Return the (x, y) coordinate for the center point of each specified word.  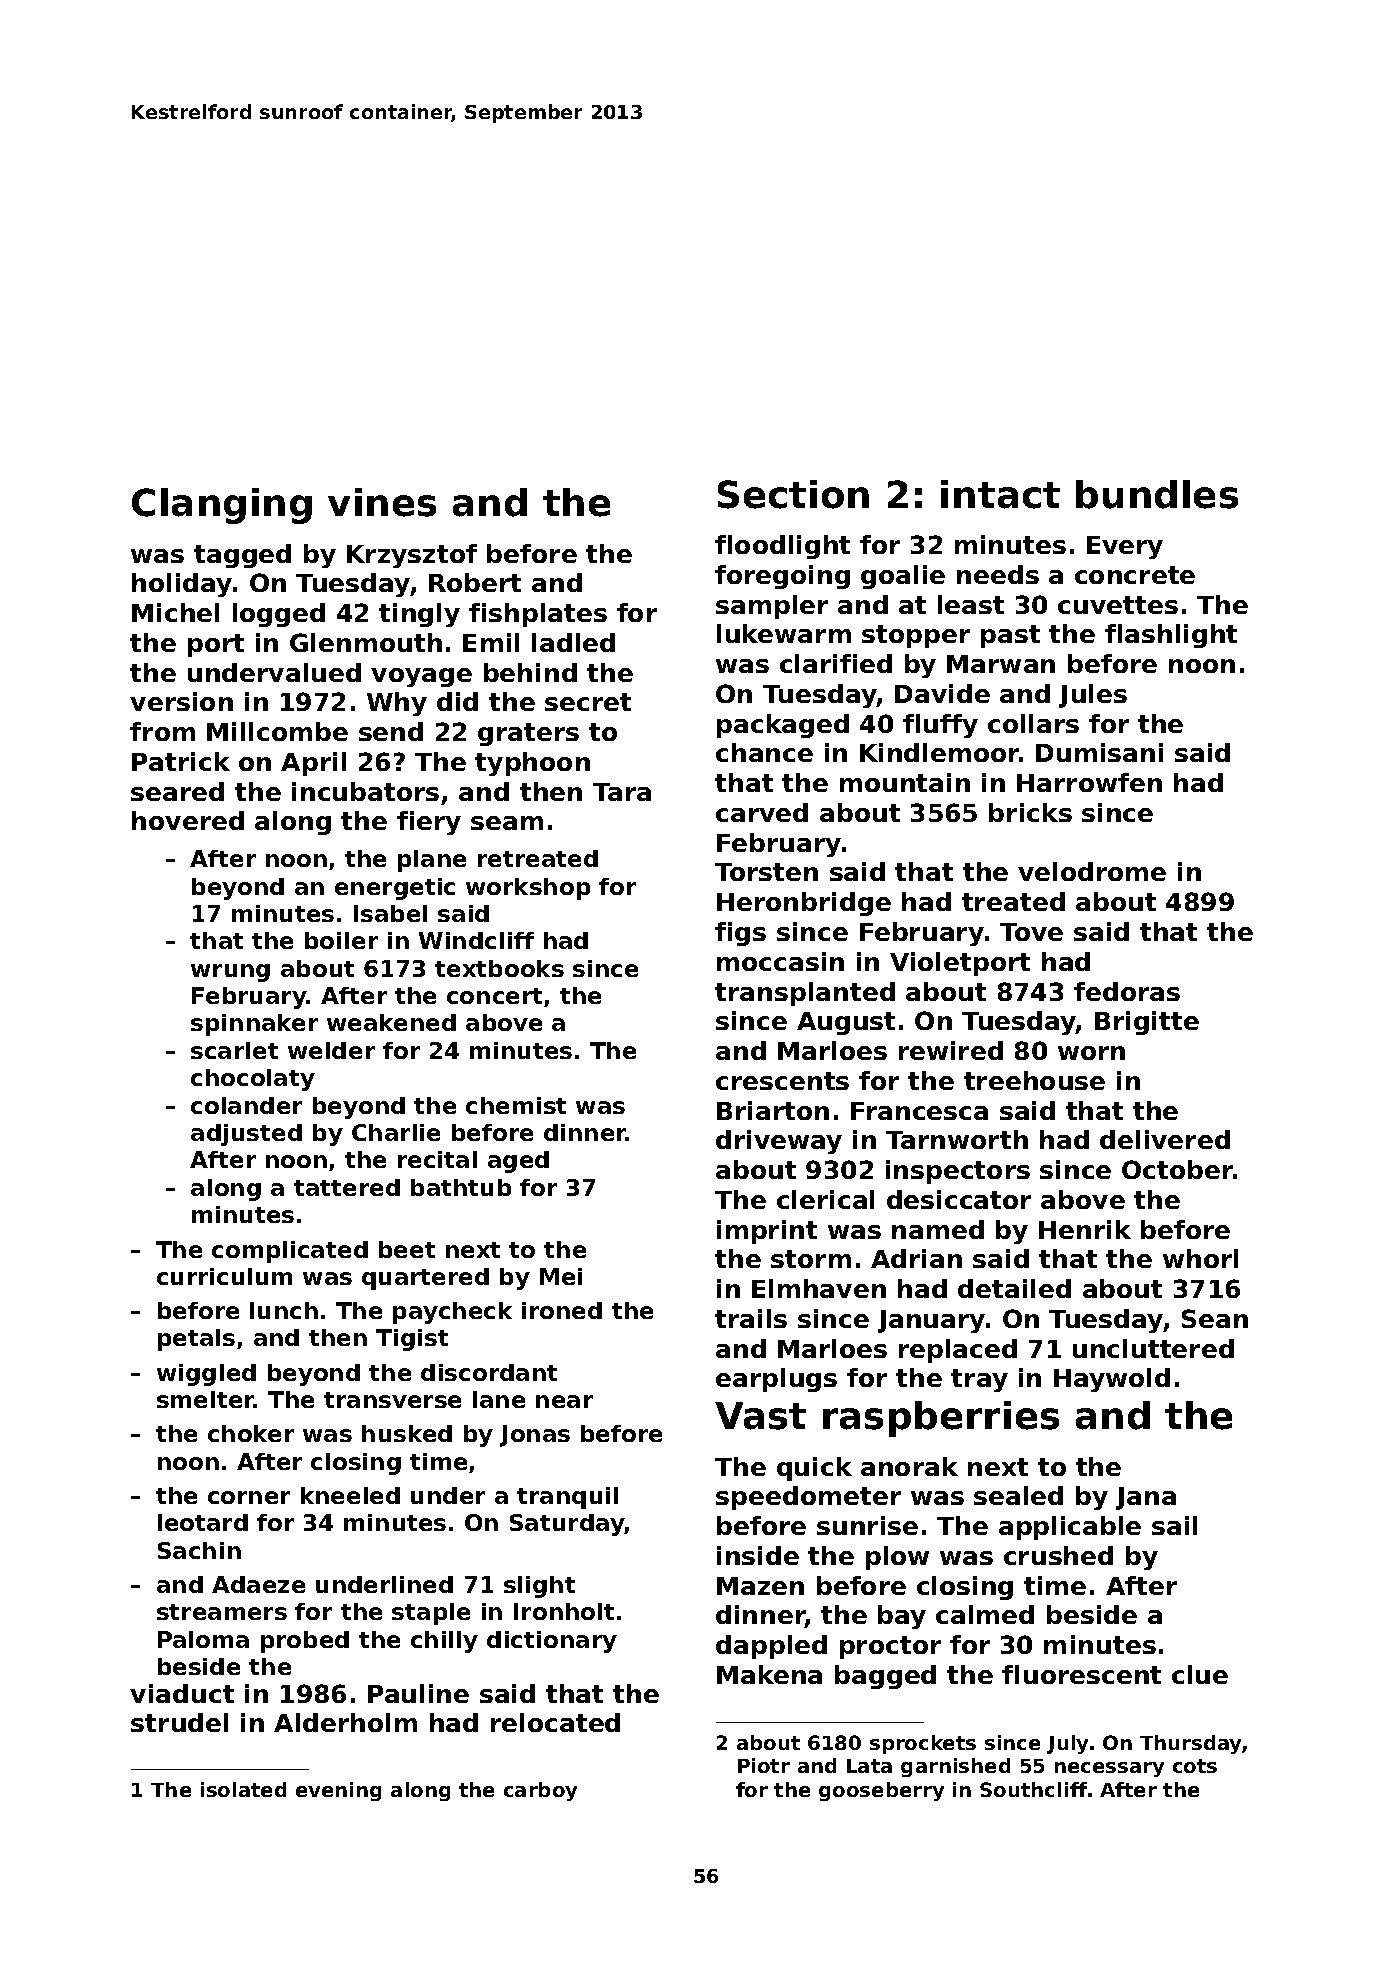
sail (1174, 1525)
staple (431, 1614)
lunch (284, 1310)
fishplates (538, 615)
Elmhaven (819, 1288)
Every (1125, 547)
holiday (182, 585)
